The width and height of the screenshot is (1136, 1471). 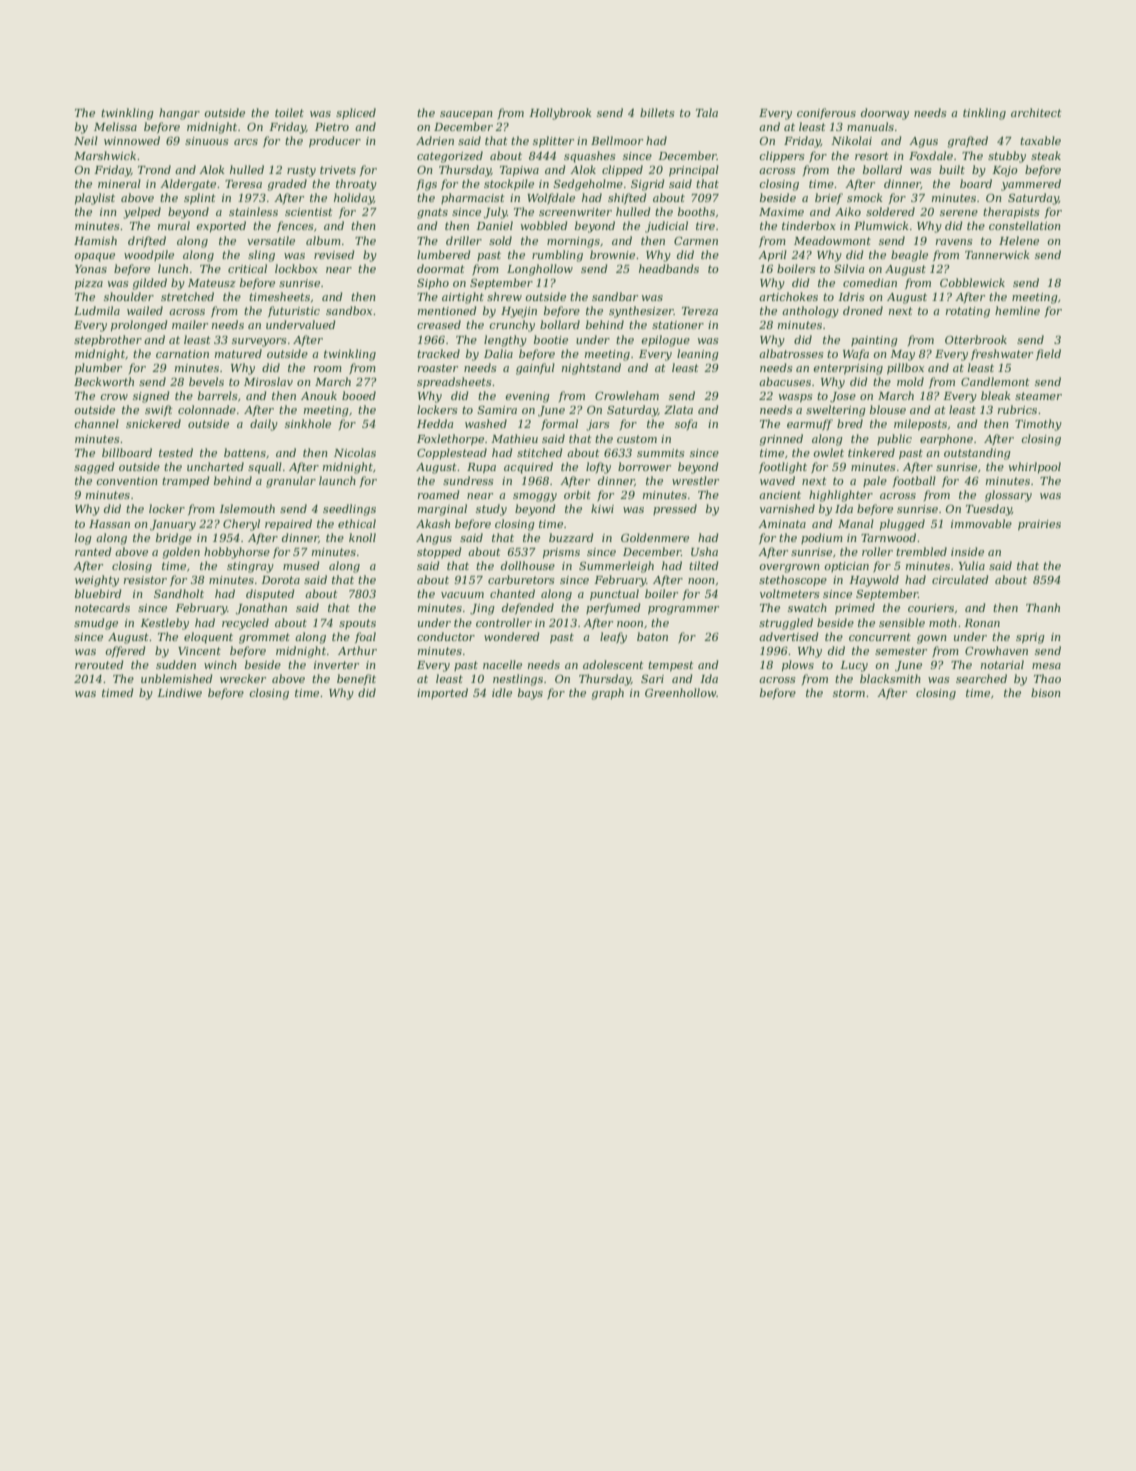 What do you see at coordinates (607, 694) in the screenshot?
I see `graph` at bounding box center [607, 694].
